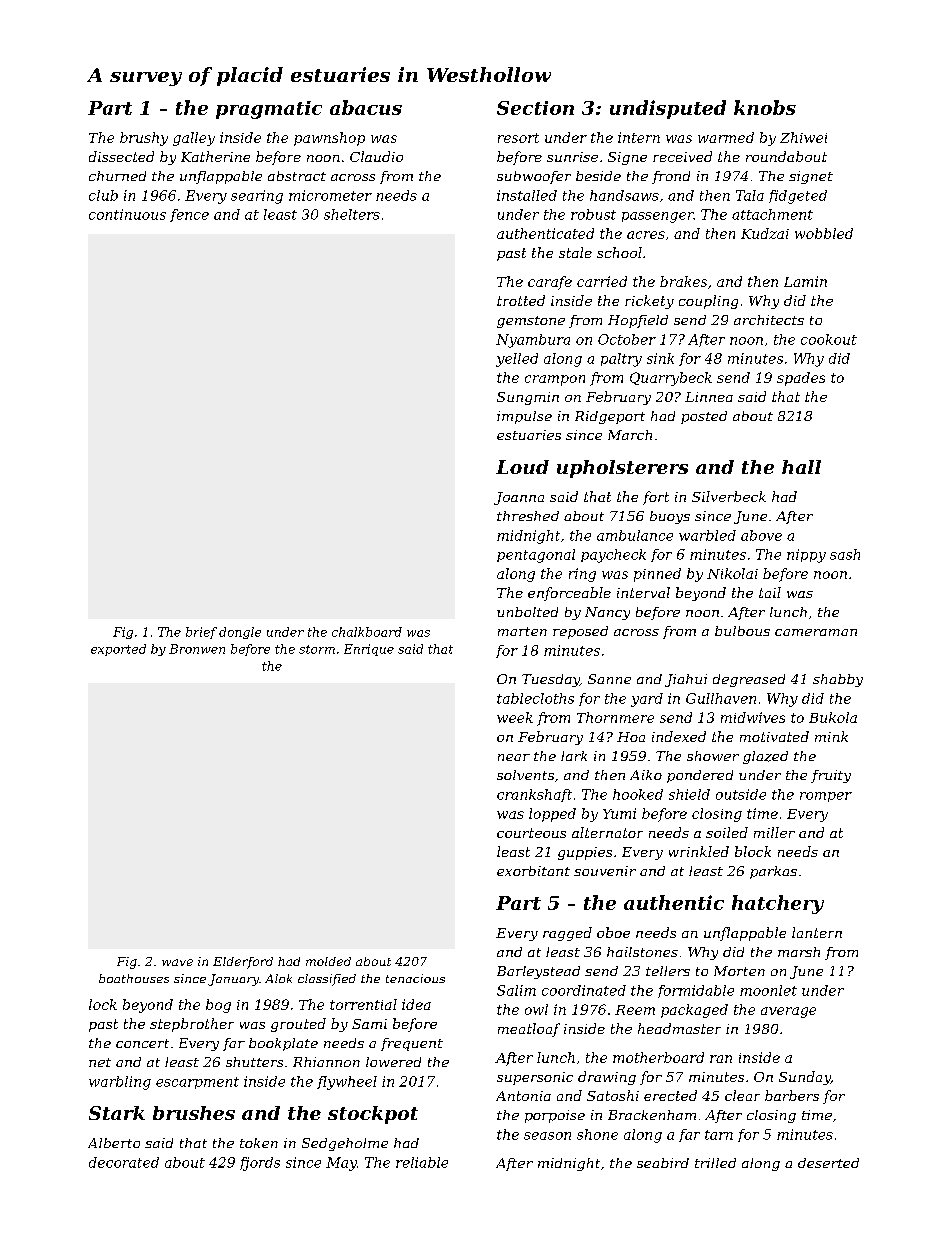 The image size is (952, 1233). Describe the element at coordinates (366, 107) in the image. I see `abacus` at that location.
